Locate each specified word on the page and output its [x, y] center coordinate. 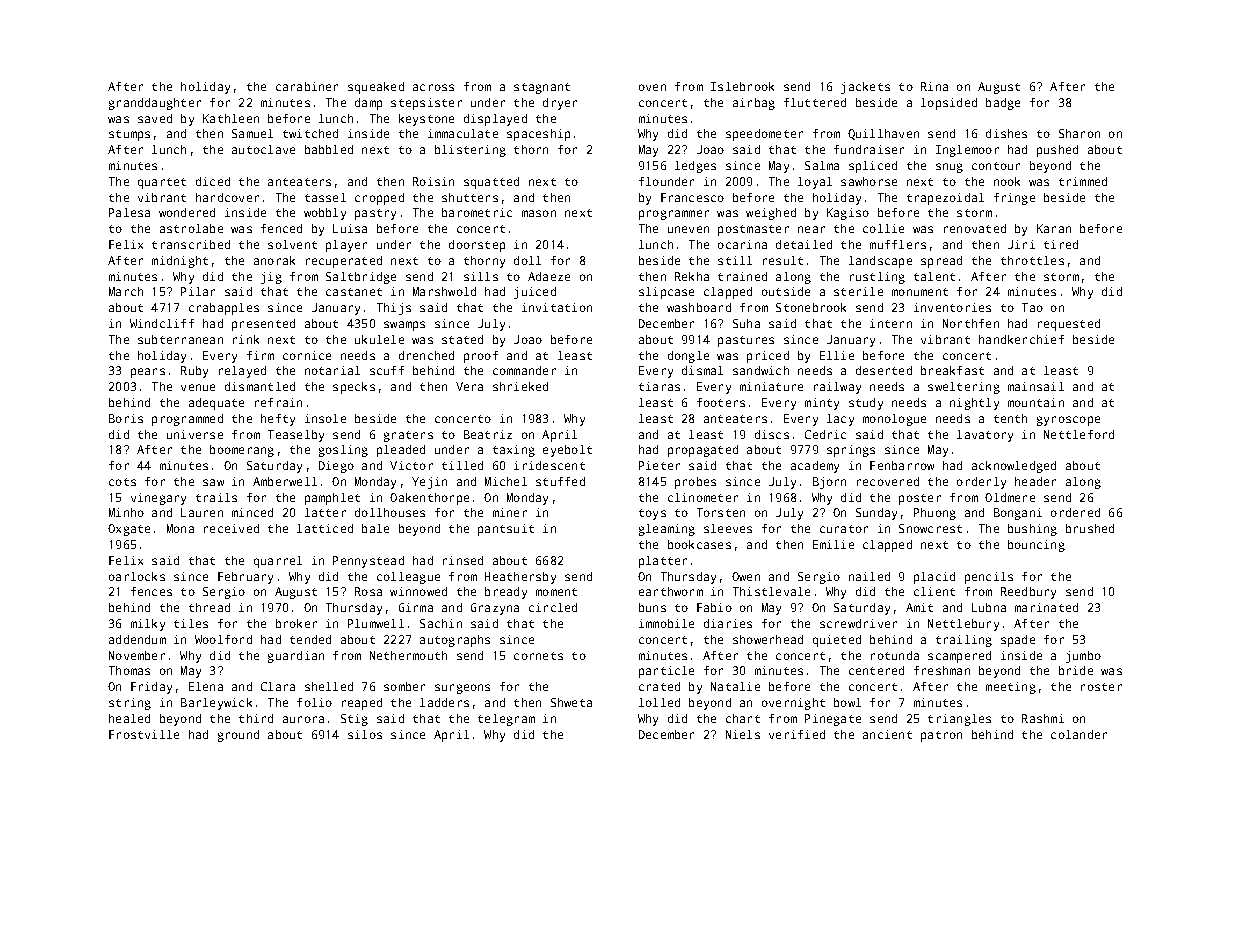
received [231, 528]
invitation [557, 307]
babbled [329, 149]
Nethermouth [408, 655]
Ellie [837, 355]
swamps [404, 326]
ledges [695, 167]
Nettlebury [963, 625]
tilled [462, 465]
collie [883, 228]
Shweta [571, 702]
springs [851, 451]
